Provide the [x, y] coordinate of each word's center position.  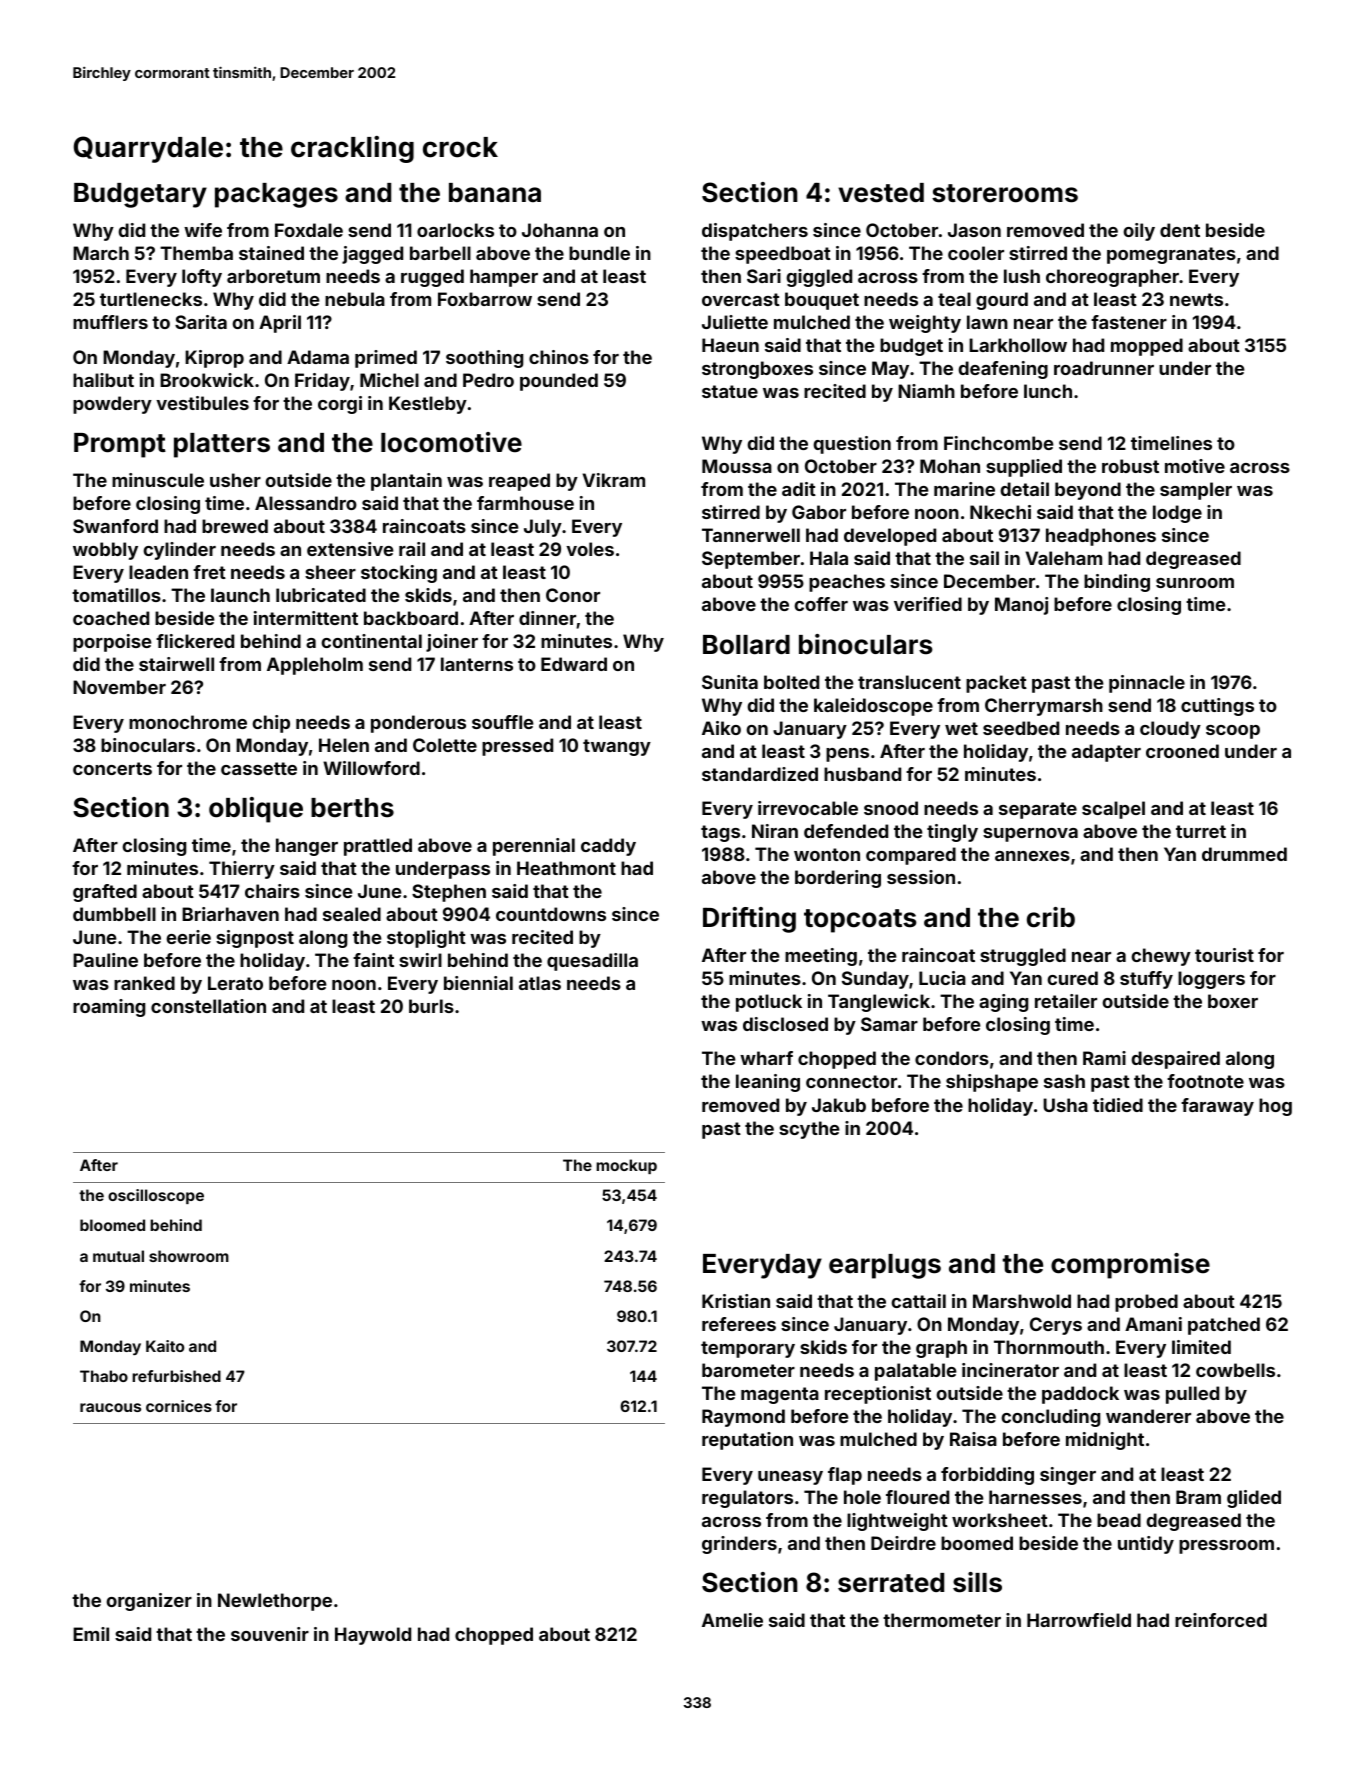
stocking [399, 574]
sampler [1196, 491]
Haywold [373, 1636]
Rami [1104, 1058]
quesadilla [592, 962]
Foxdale [309, 230]
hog [1275, 1107]
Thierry [242, 870]
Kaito [165, 1346]
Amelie [732, 1620]
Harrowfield [1079, 1620]
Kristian [736, 1301]
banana [495, 193]
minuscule [158, 480]
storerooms [1005, 193]
